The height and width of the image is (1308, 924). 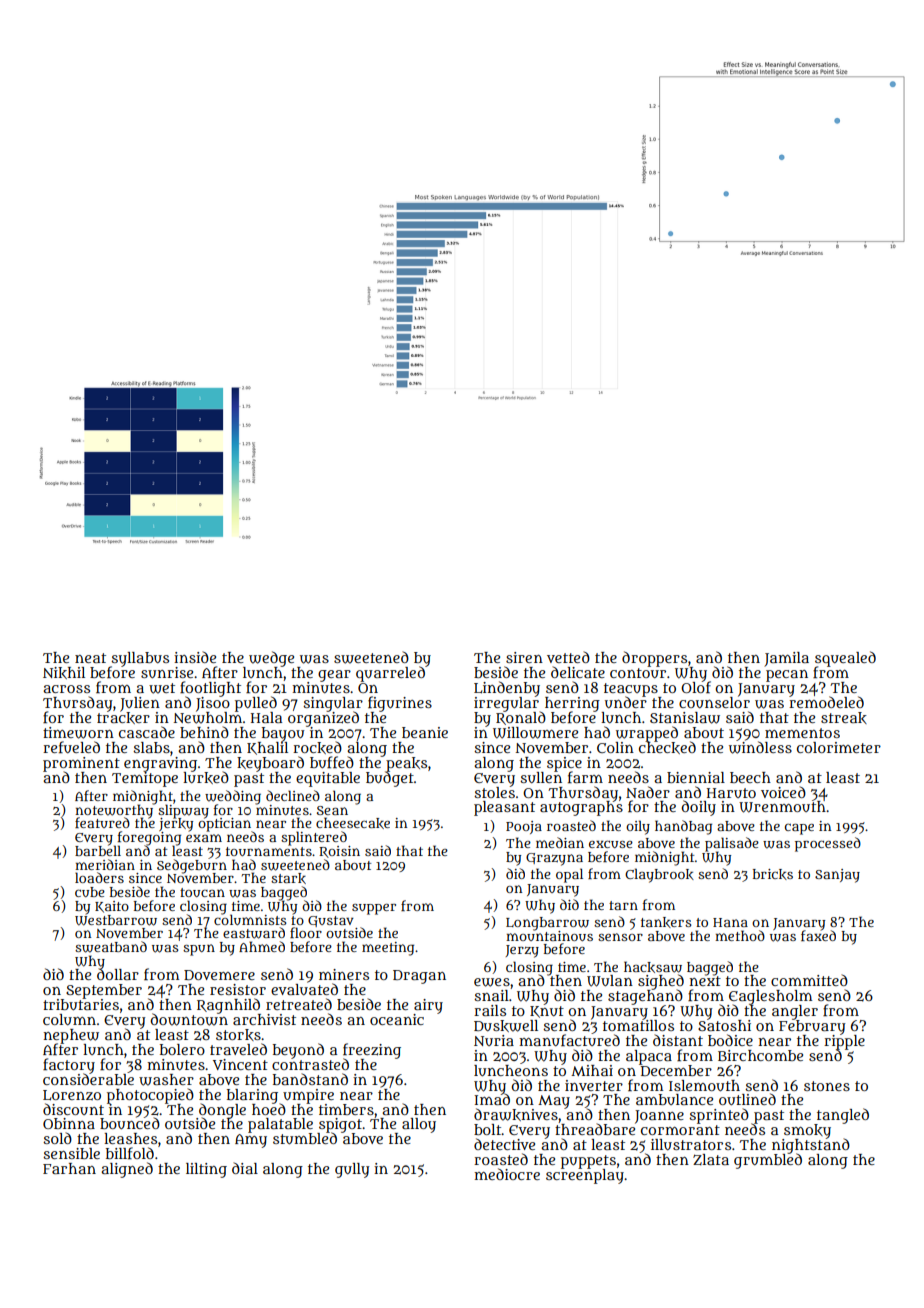 What do you see at coordinates (116, 920) in the image?
I see `Westbarrow` at bounding box center [116, 920].
